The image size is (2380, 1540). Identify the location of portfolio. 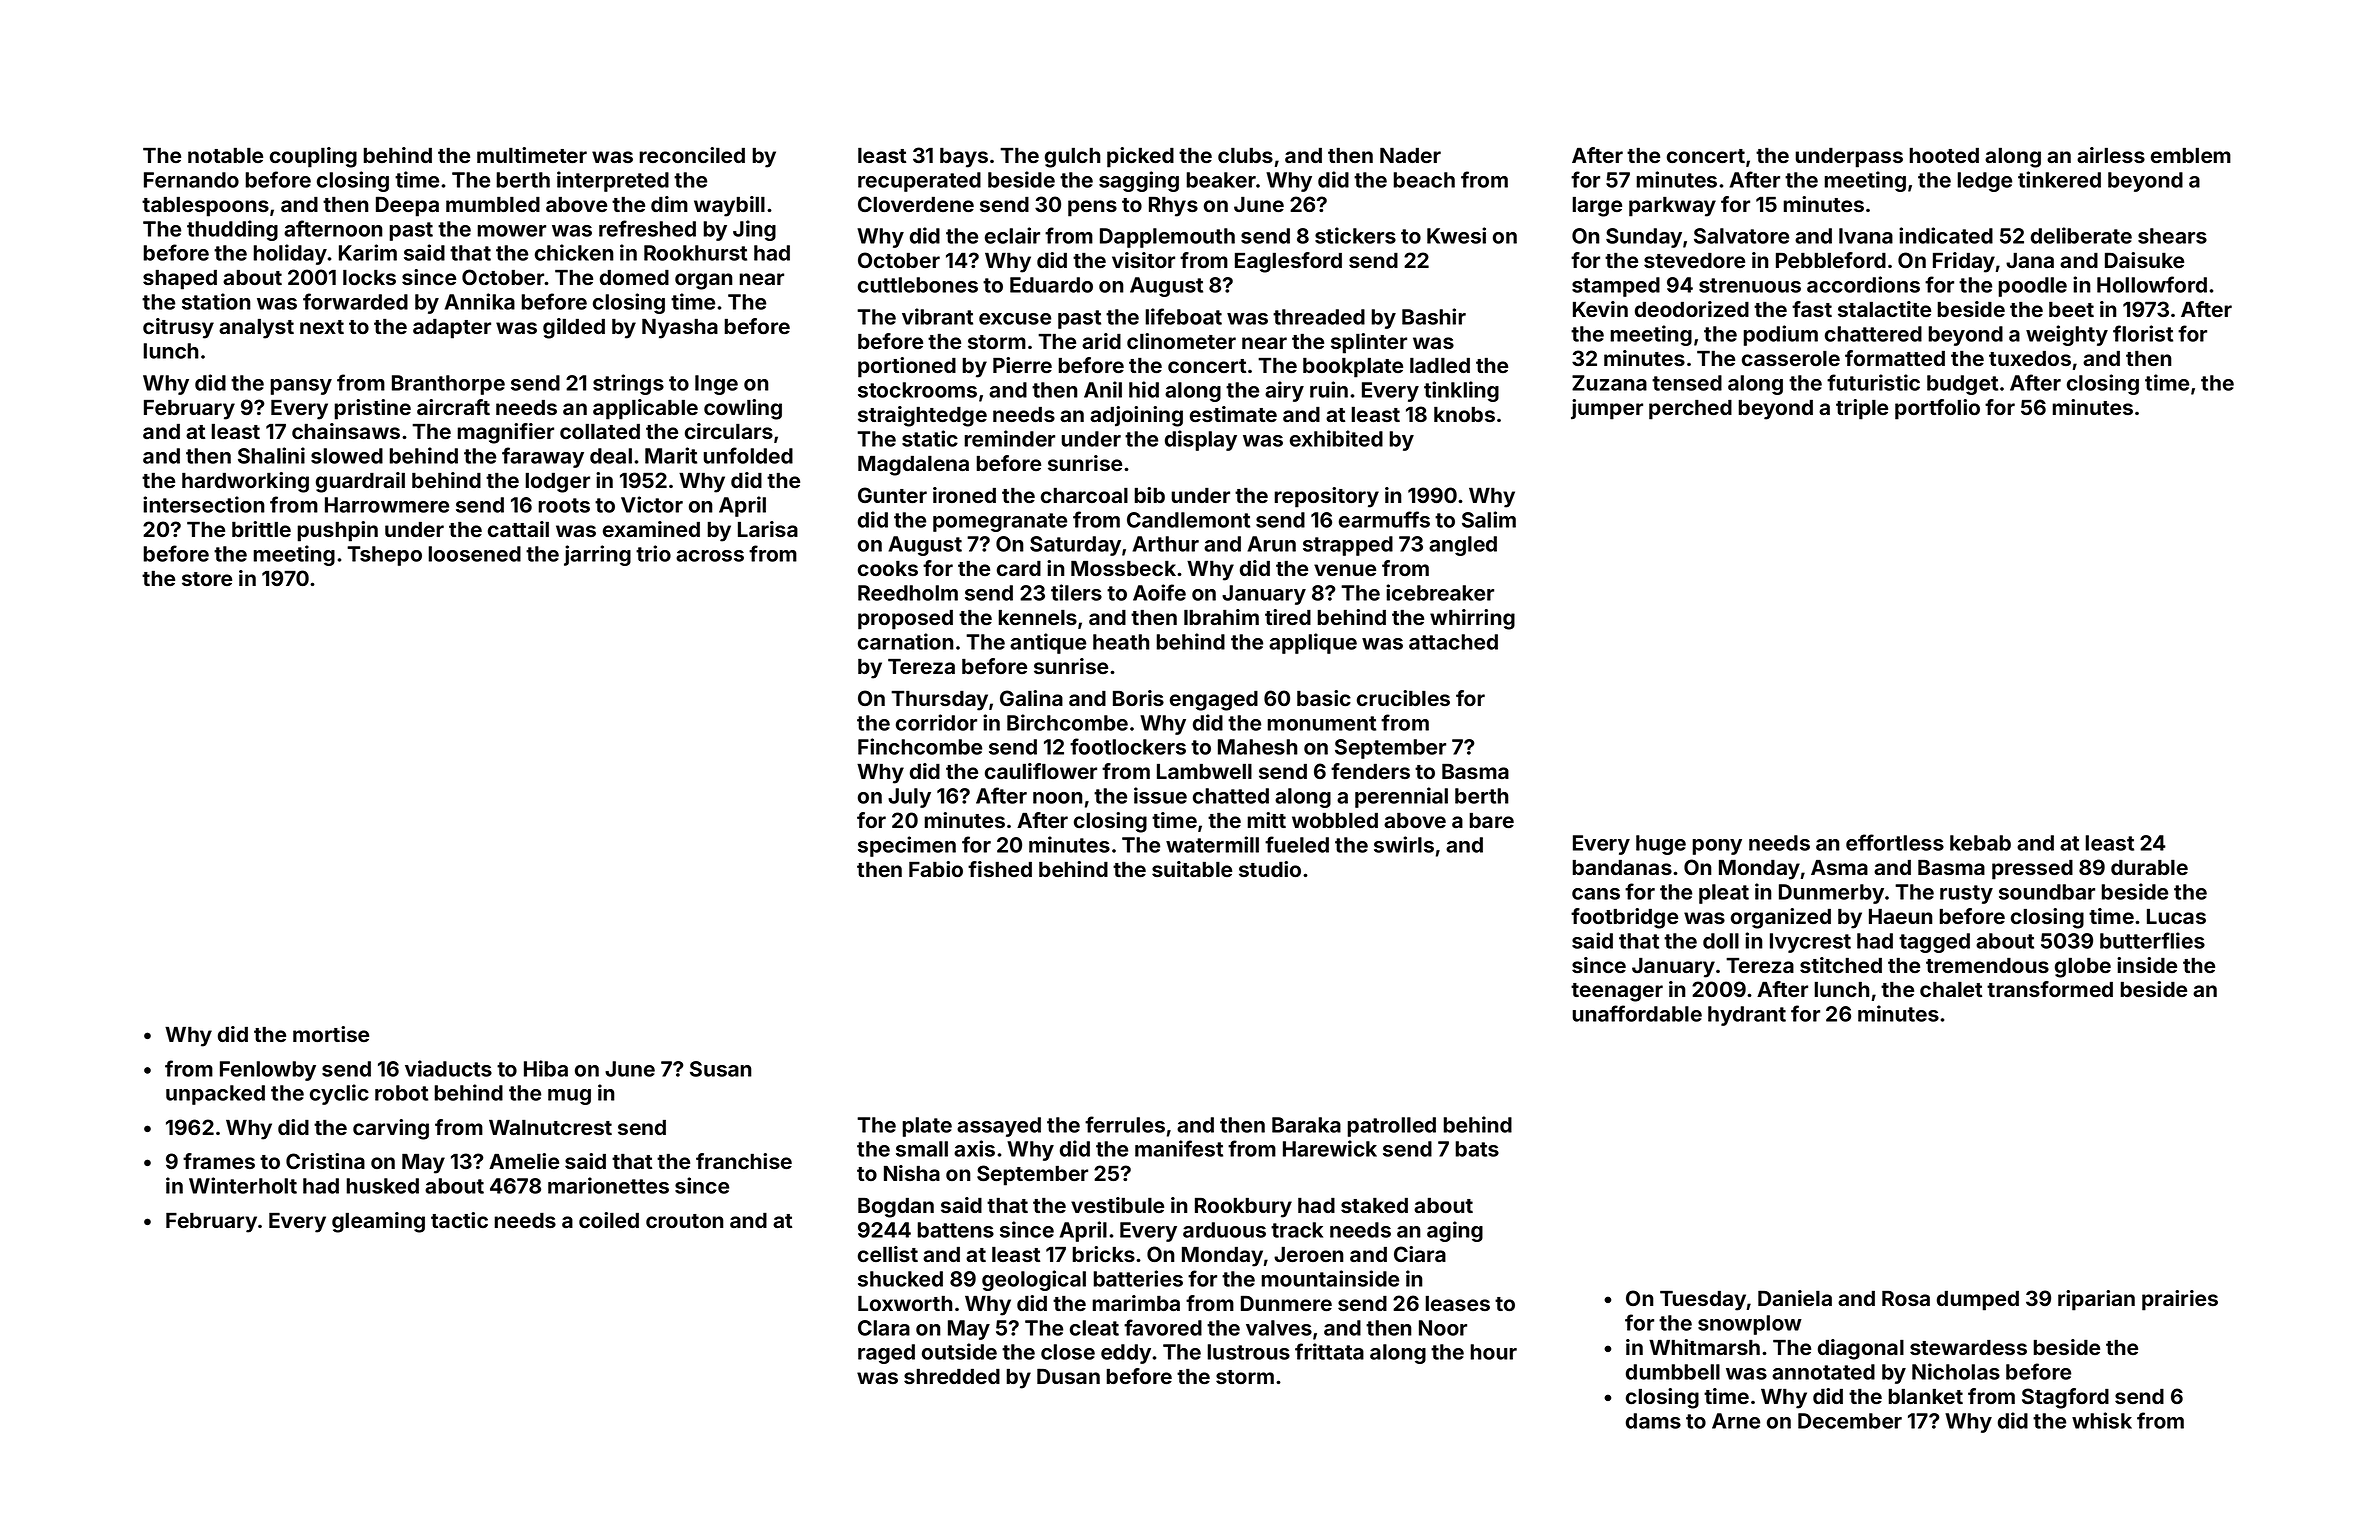
(1937, 409).
